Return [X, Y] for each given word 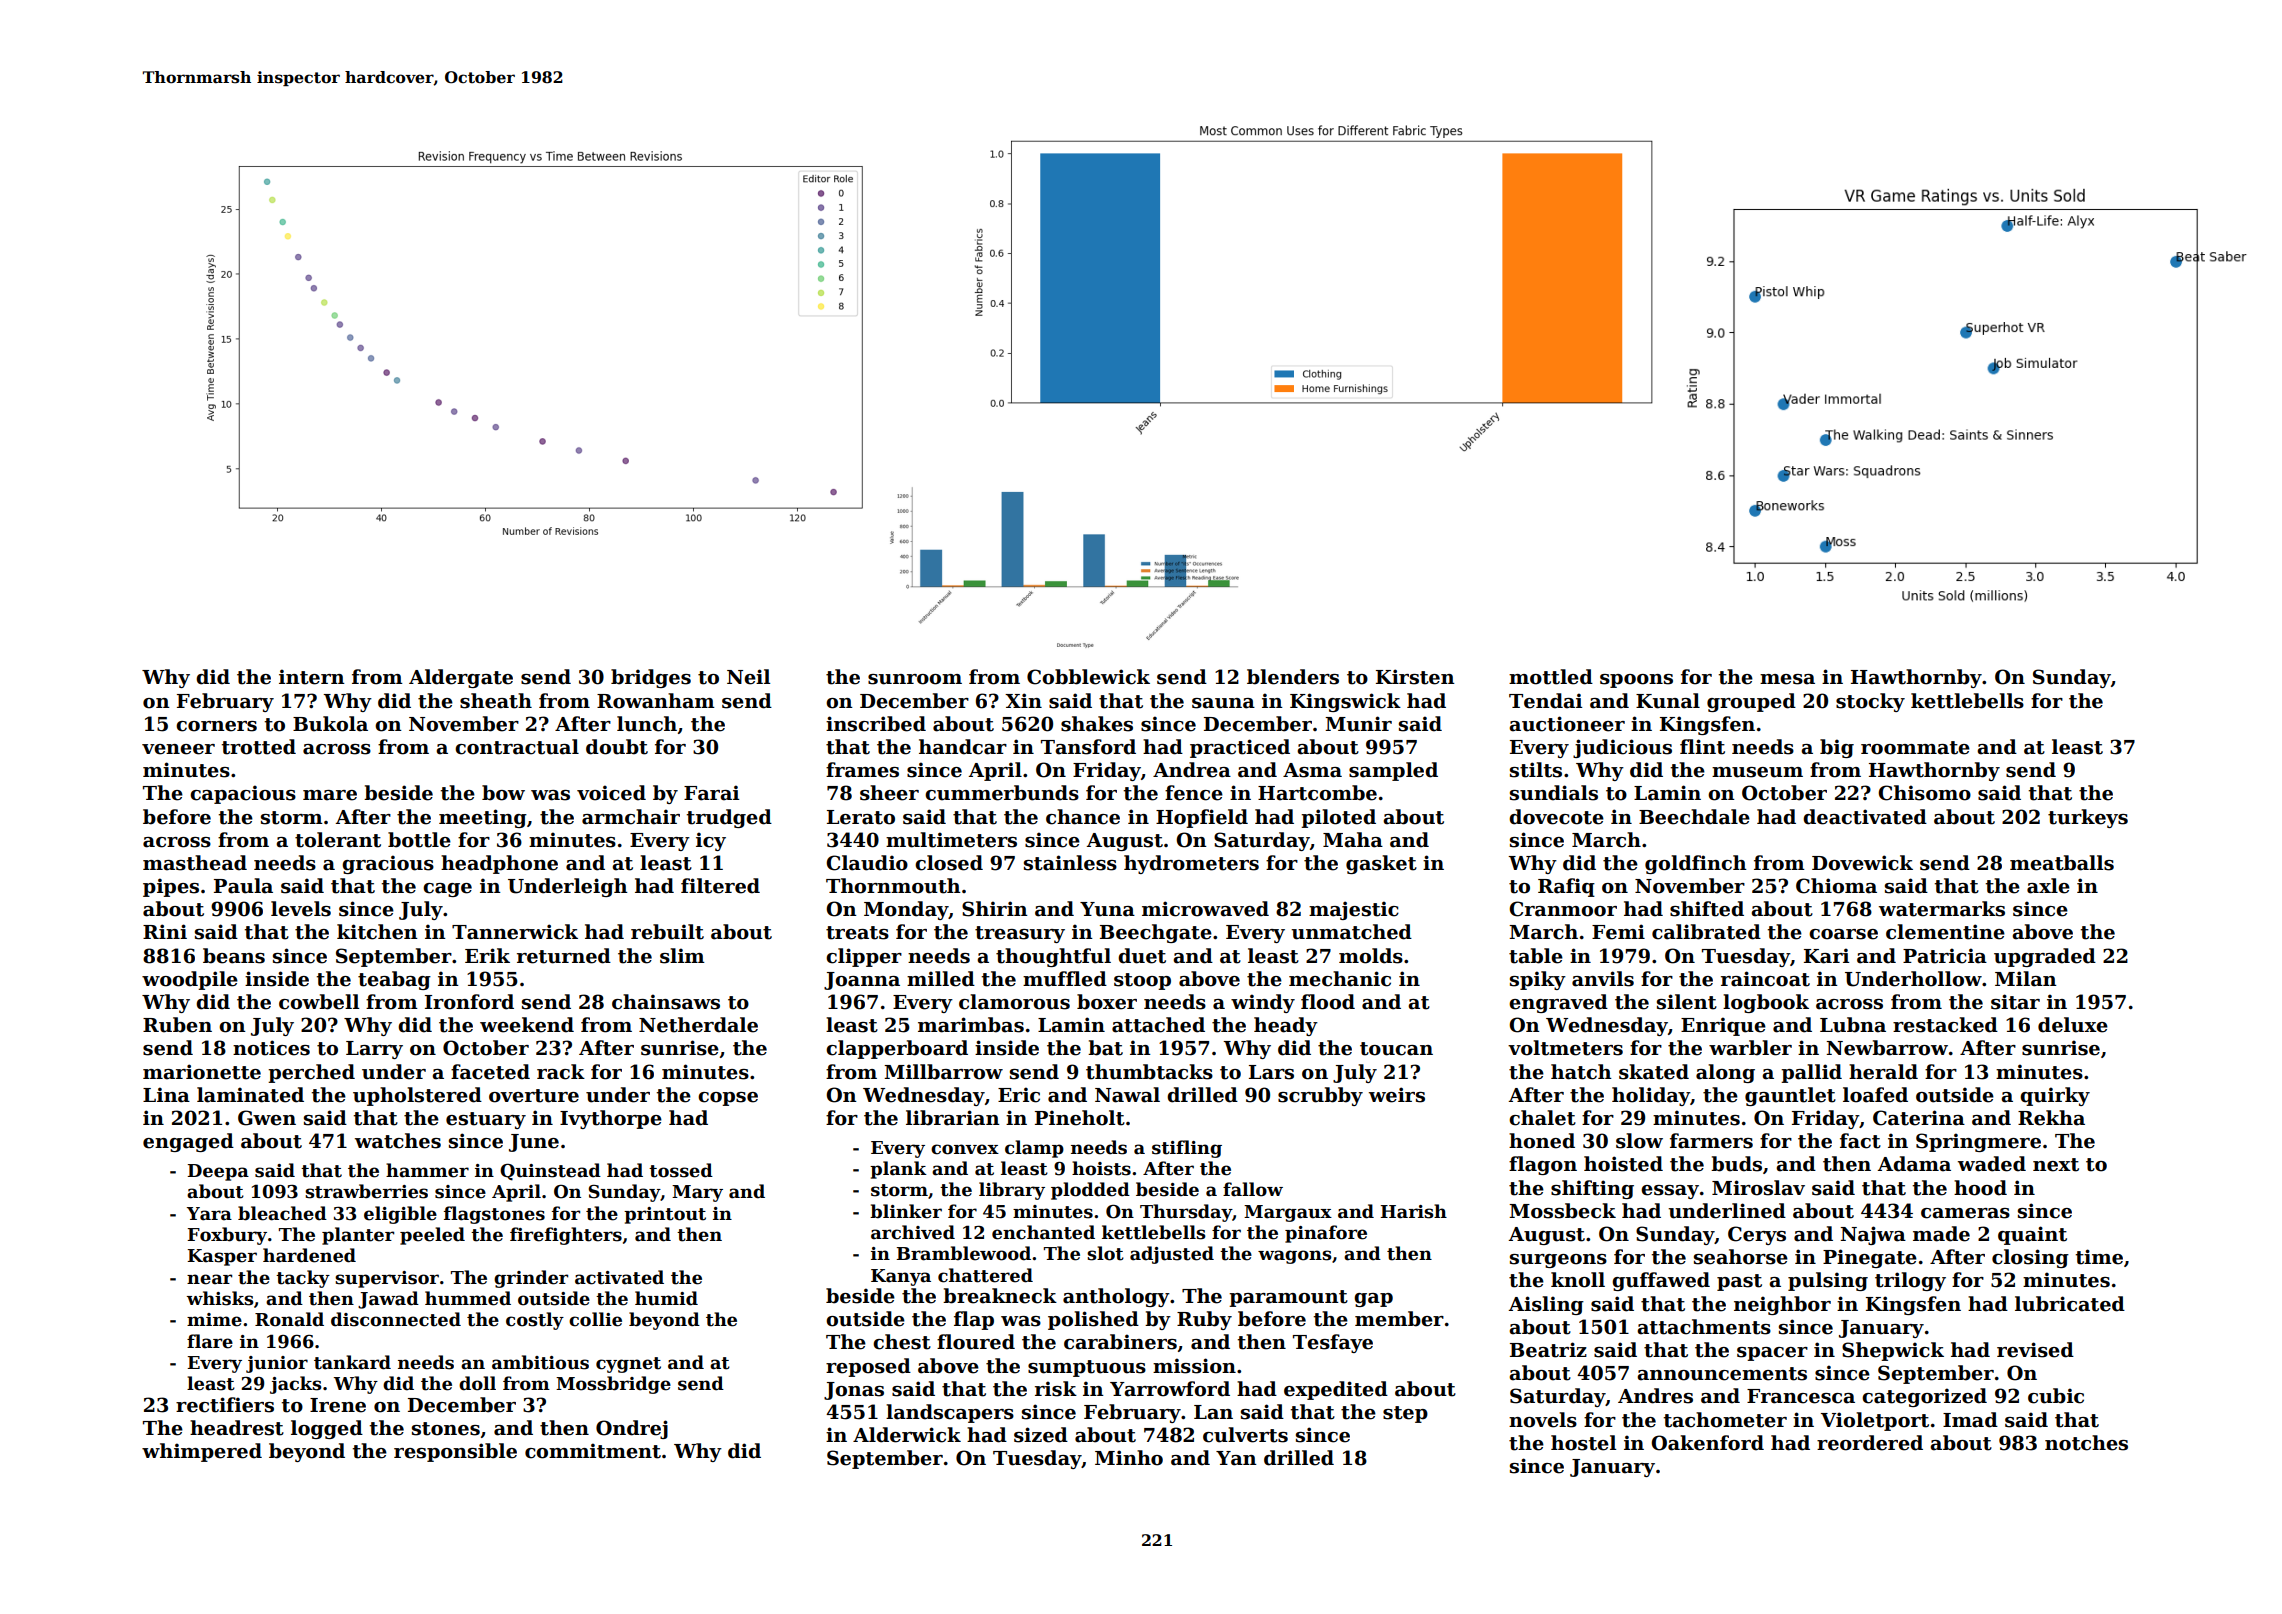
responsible [455, 1452]
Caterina [1919, 1118]
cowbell [319, 1002]
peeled [432, 1236]
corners [216, 726]
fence [1194, 793]
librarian [953, 1118]
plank [898, 1170]
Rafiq [1566, 887]
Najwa [1873, 1235]
